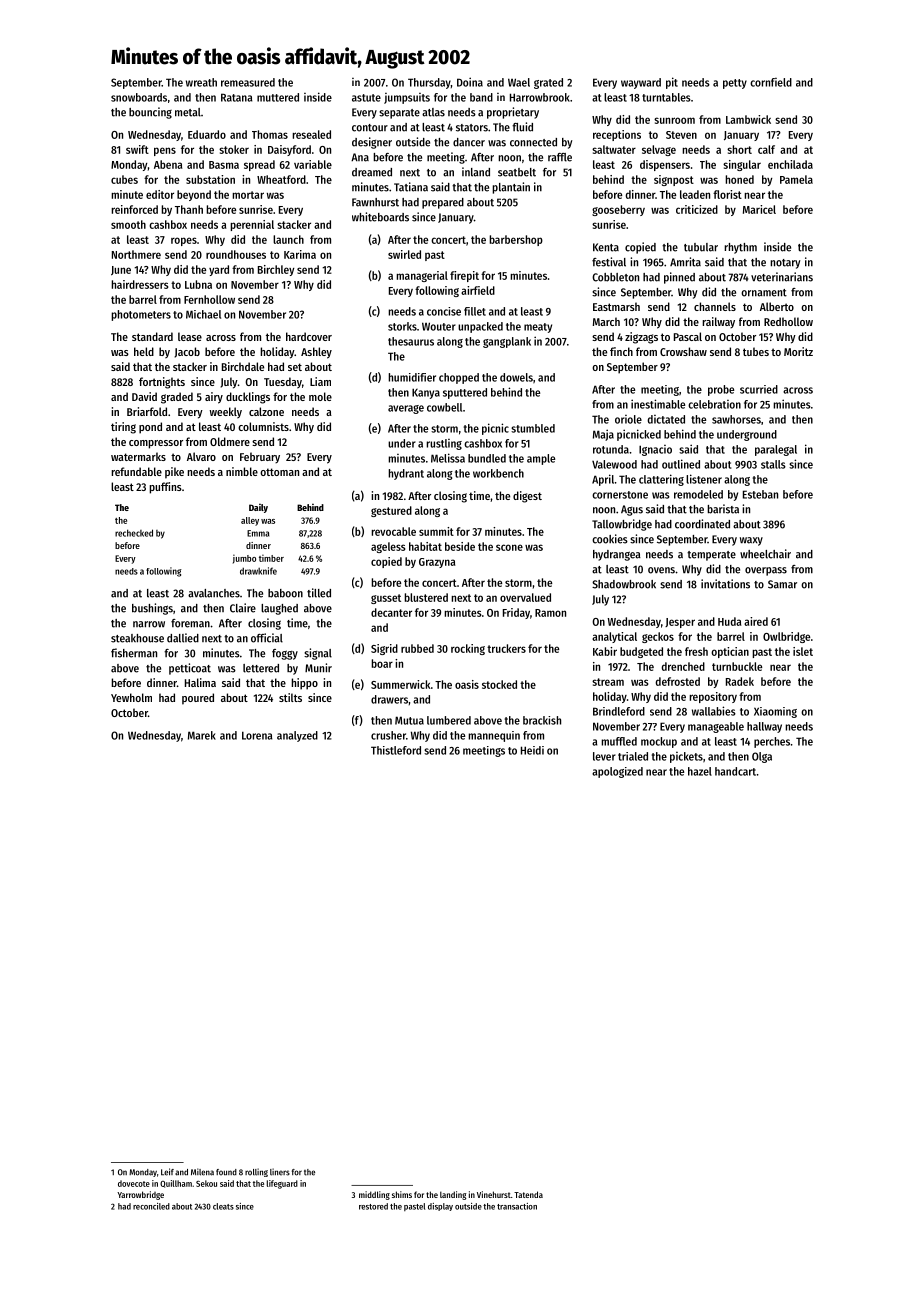  What do you see at coordinates (621, 351) in the screenshot?
I see `finch` at bounding box center [621, 351].
